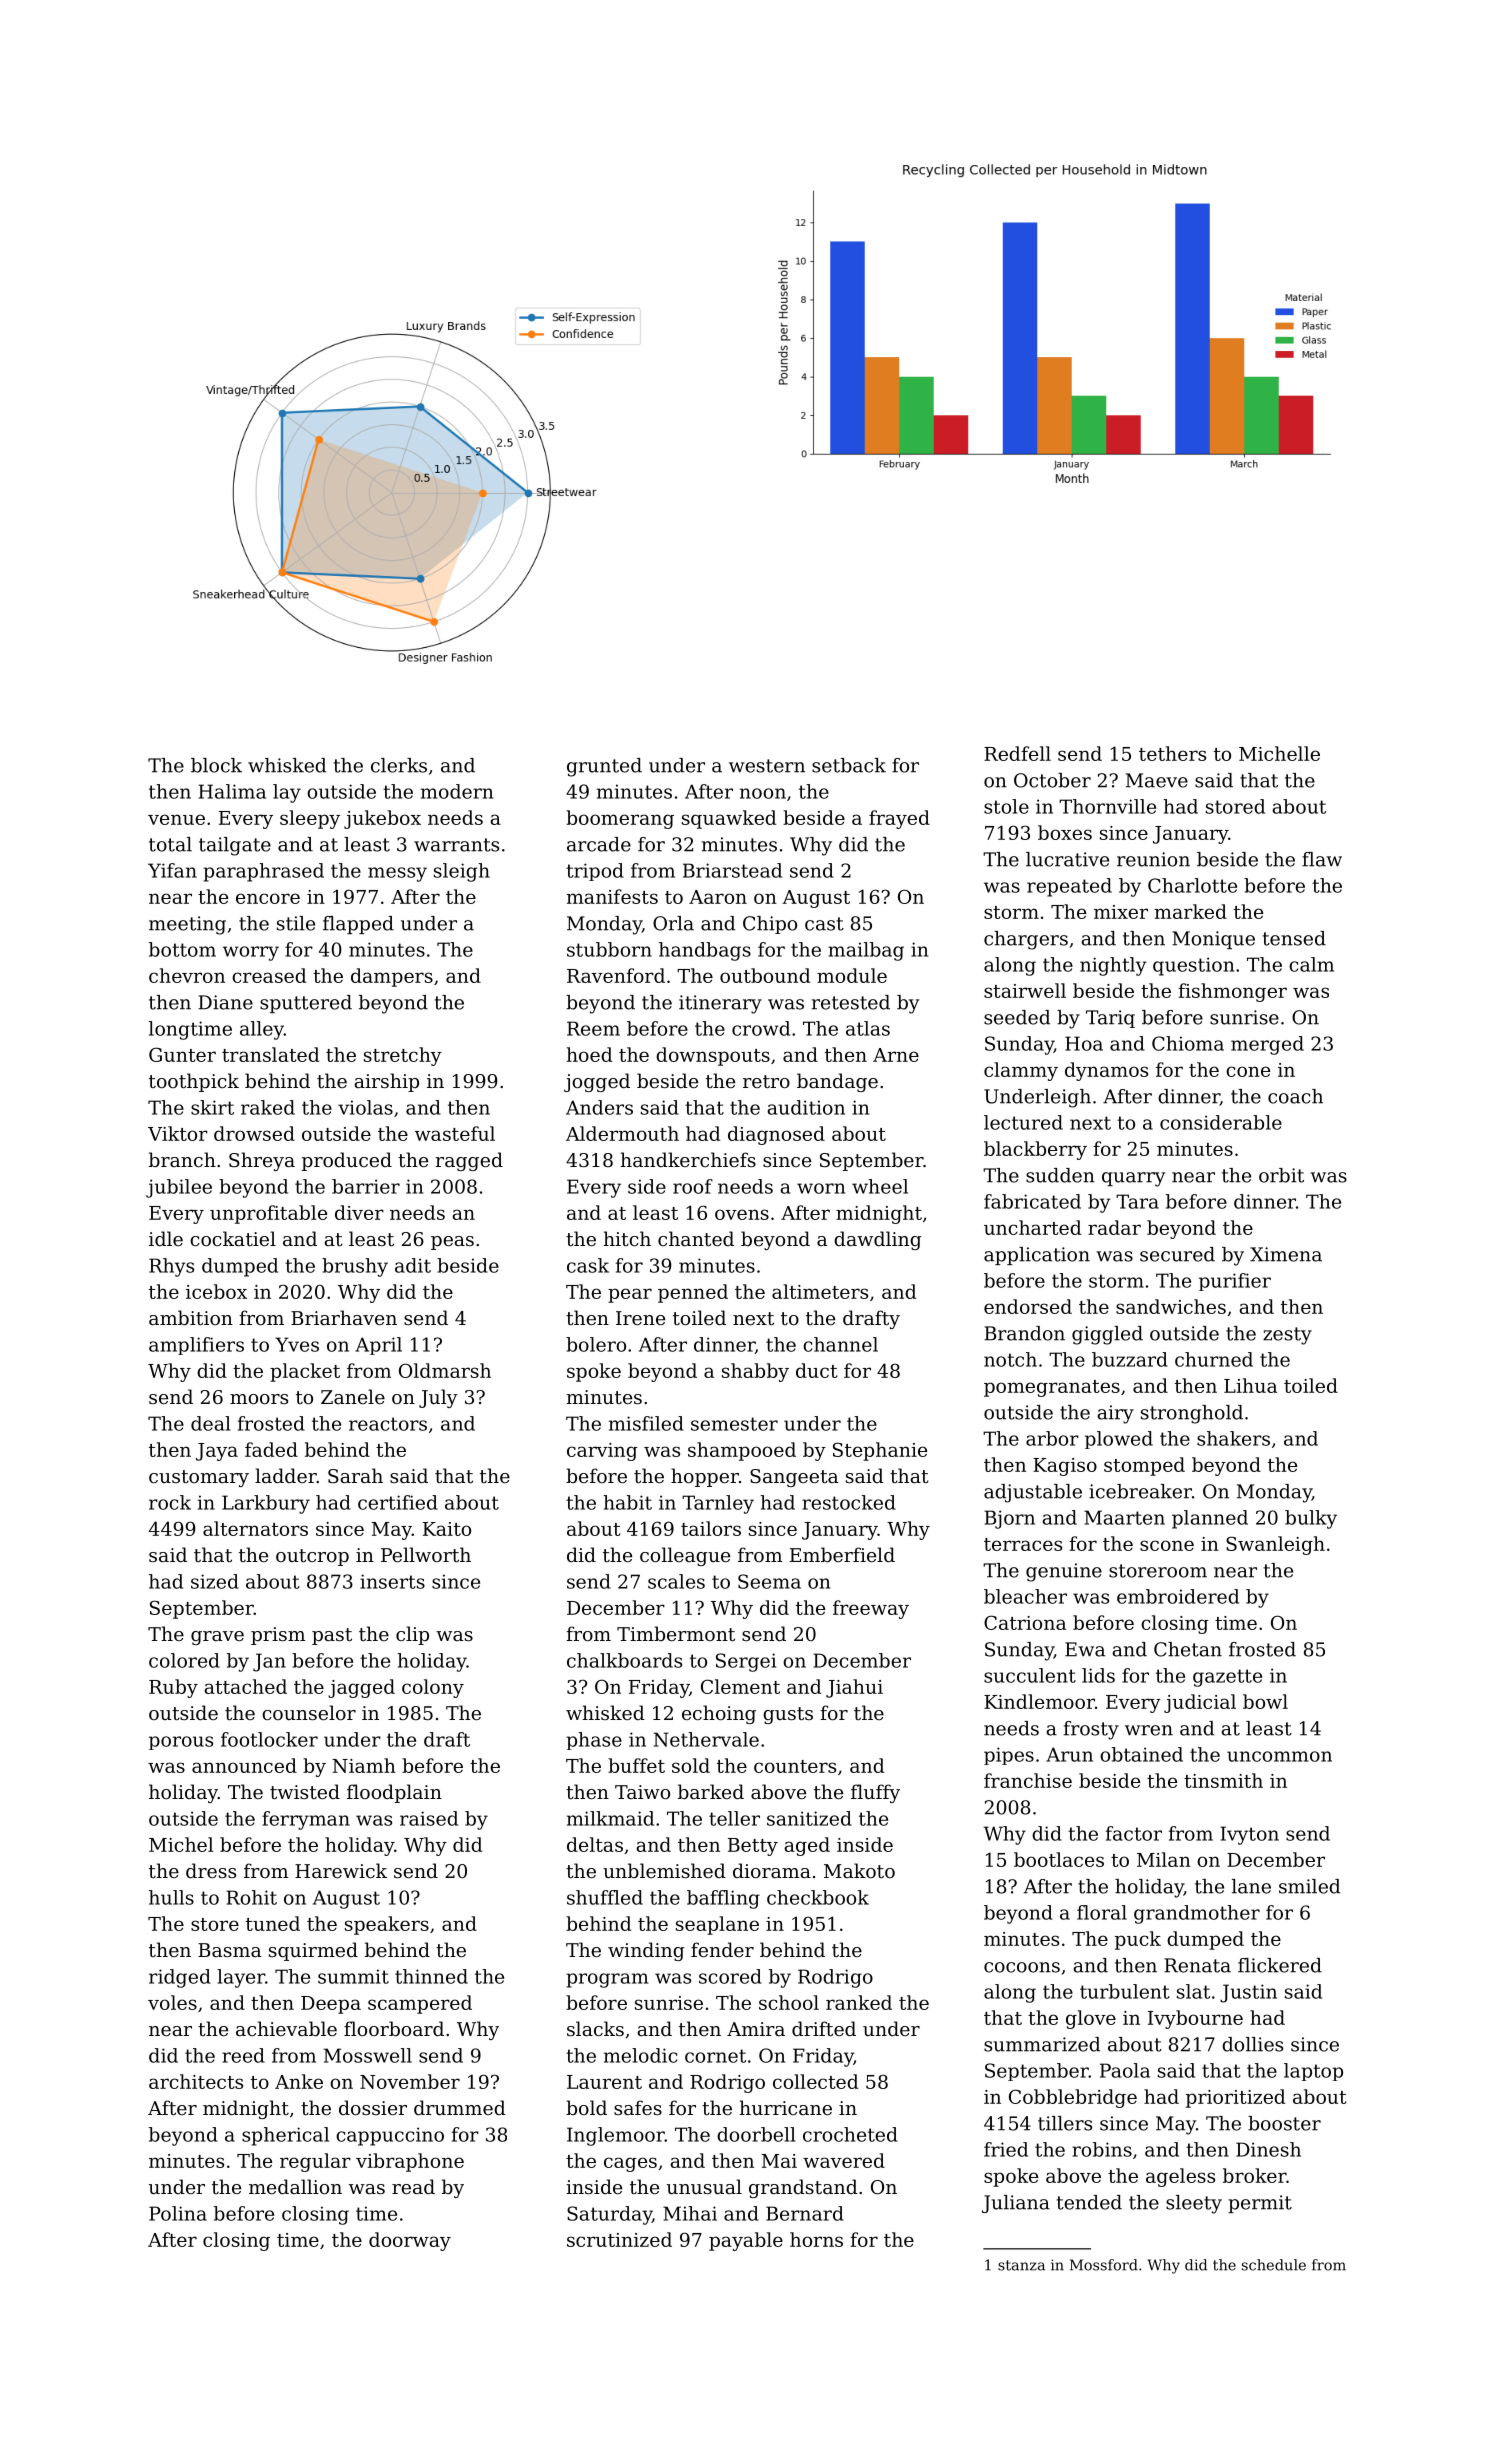 This page has width=1496, height=2464. What do you see at coordinates (171, 1267) in the page?
I see `Rhys` at bounding box center [171, 1267].
